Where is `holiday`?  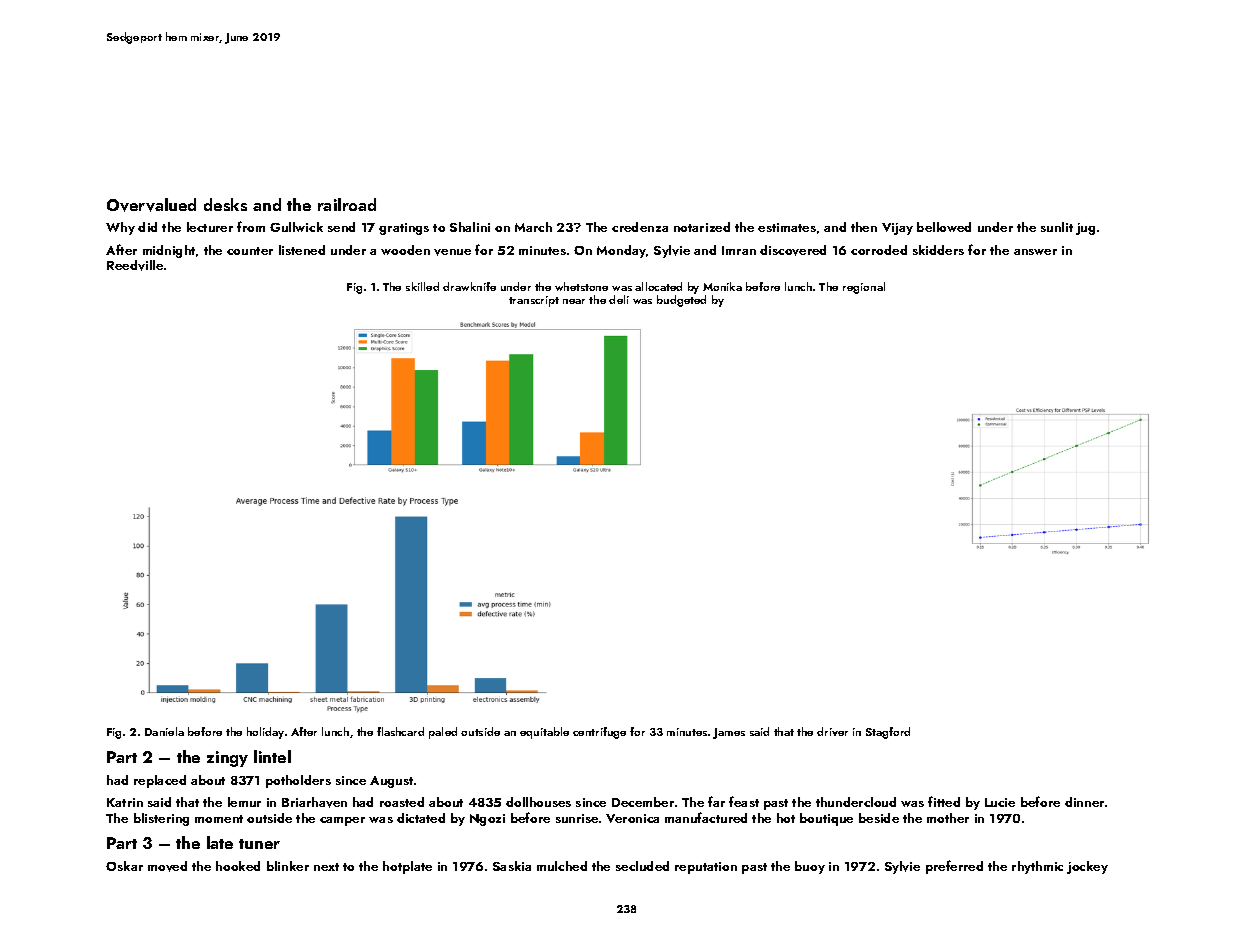 holiday is located at coordinates (265, 733).
